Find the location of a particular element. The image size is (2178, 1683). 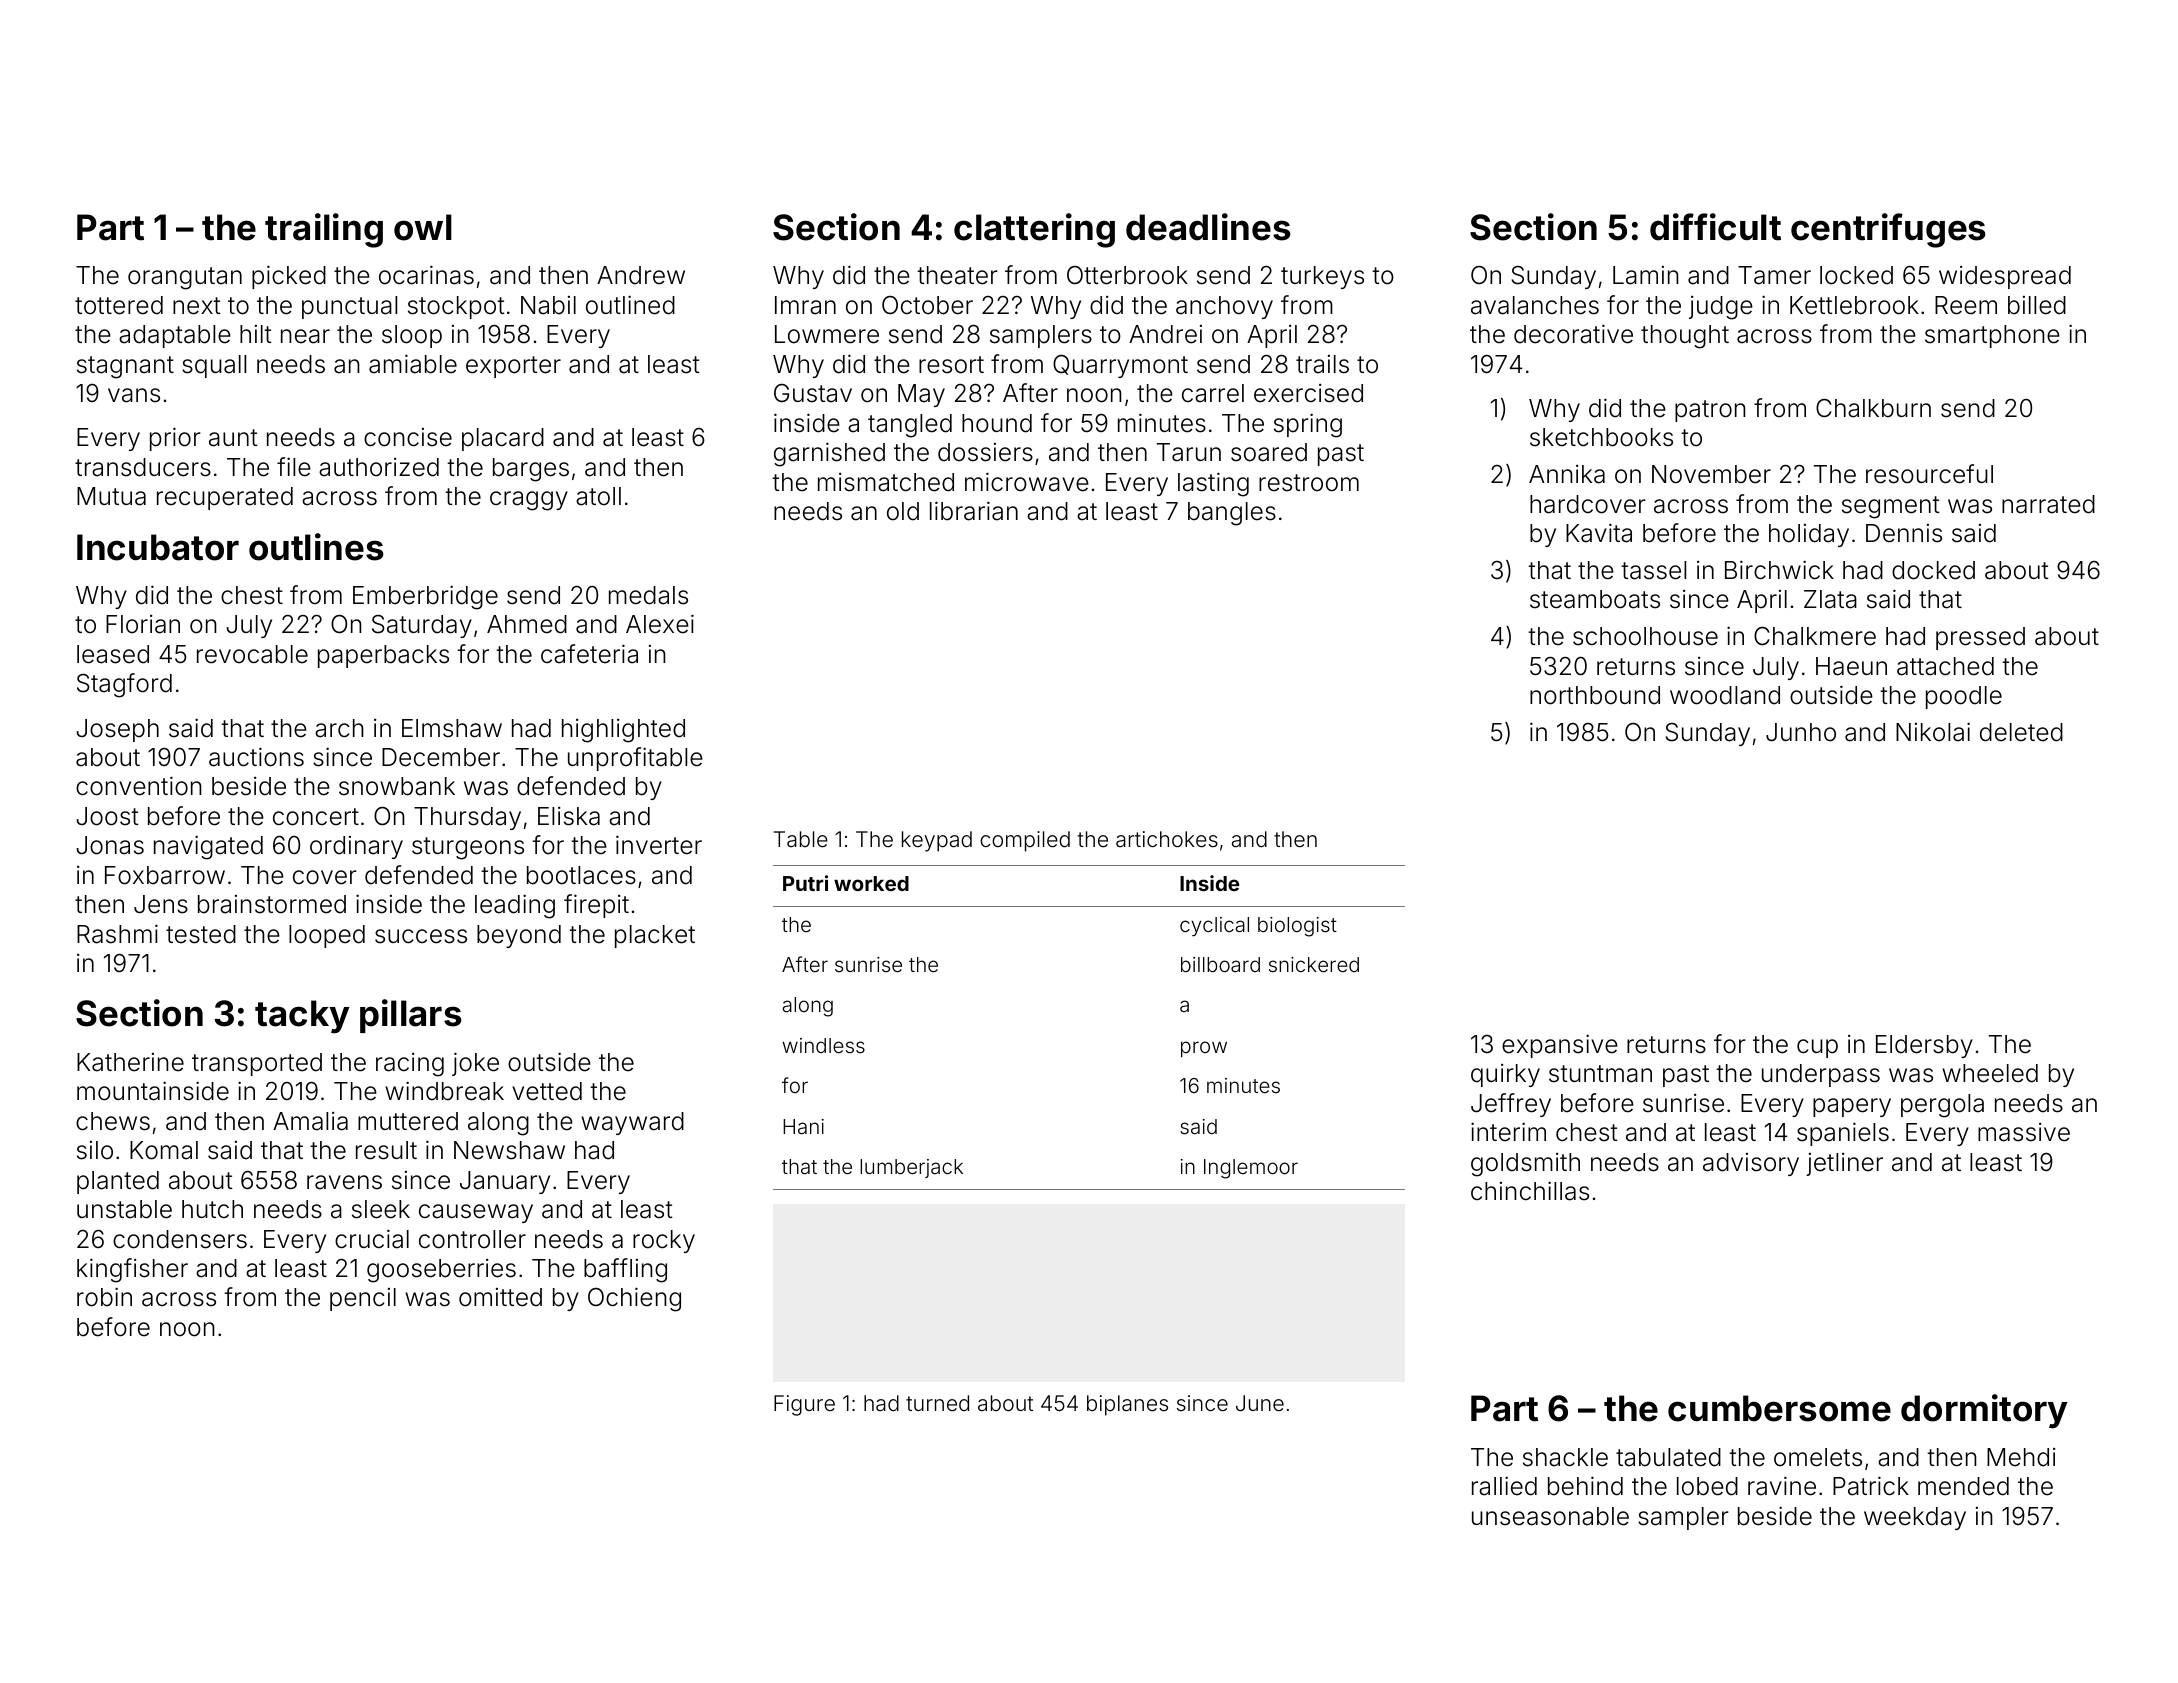

bangles is located at coordinates (1232, 514).
